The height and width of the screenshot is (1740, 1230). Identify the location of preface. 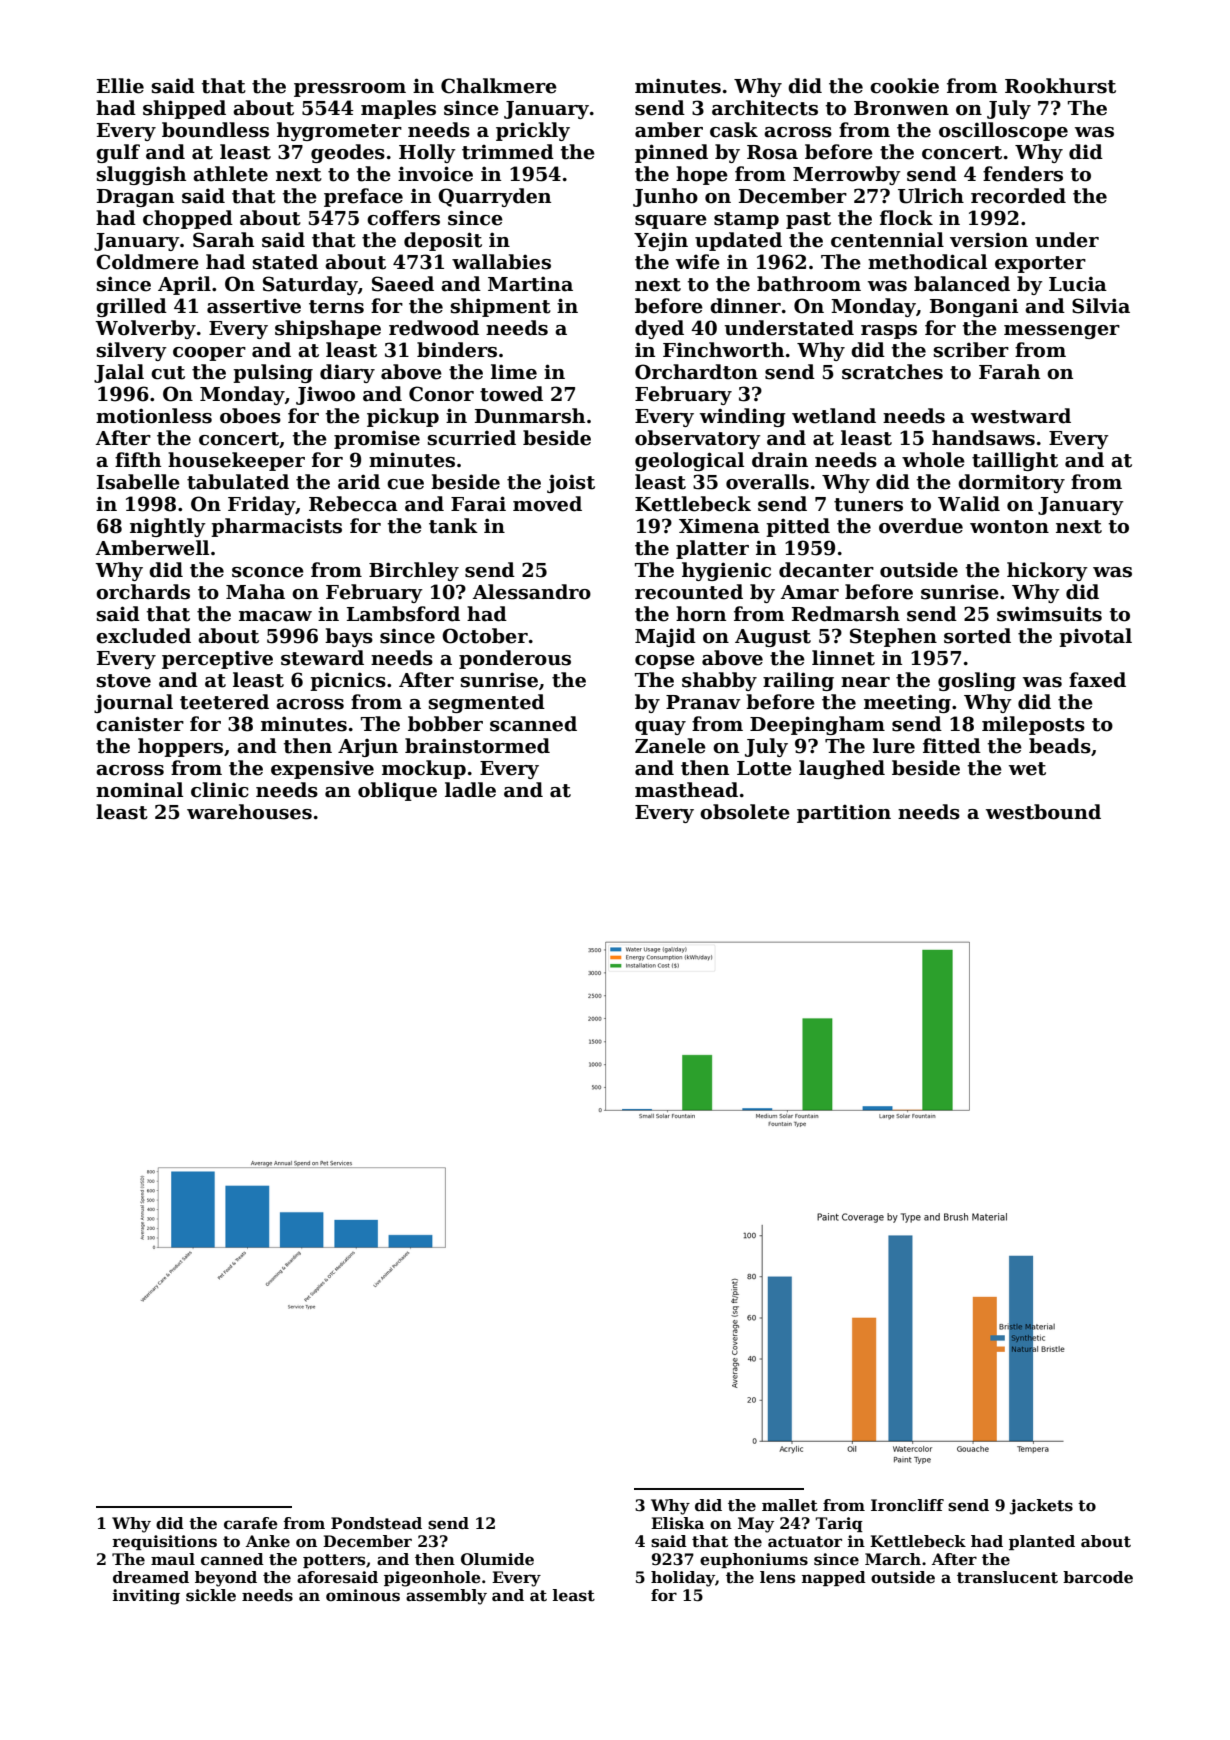
(363, 197).
